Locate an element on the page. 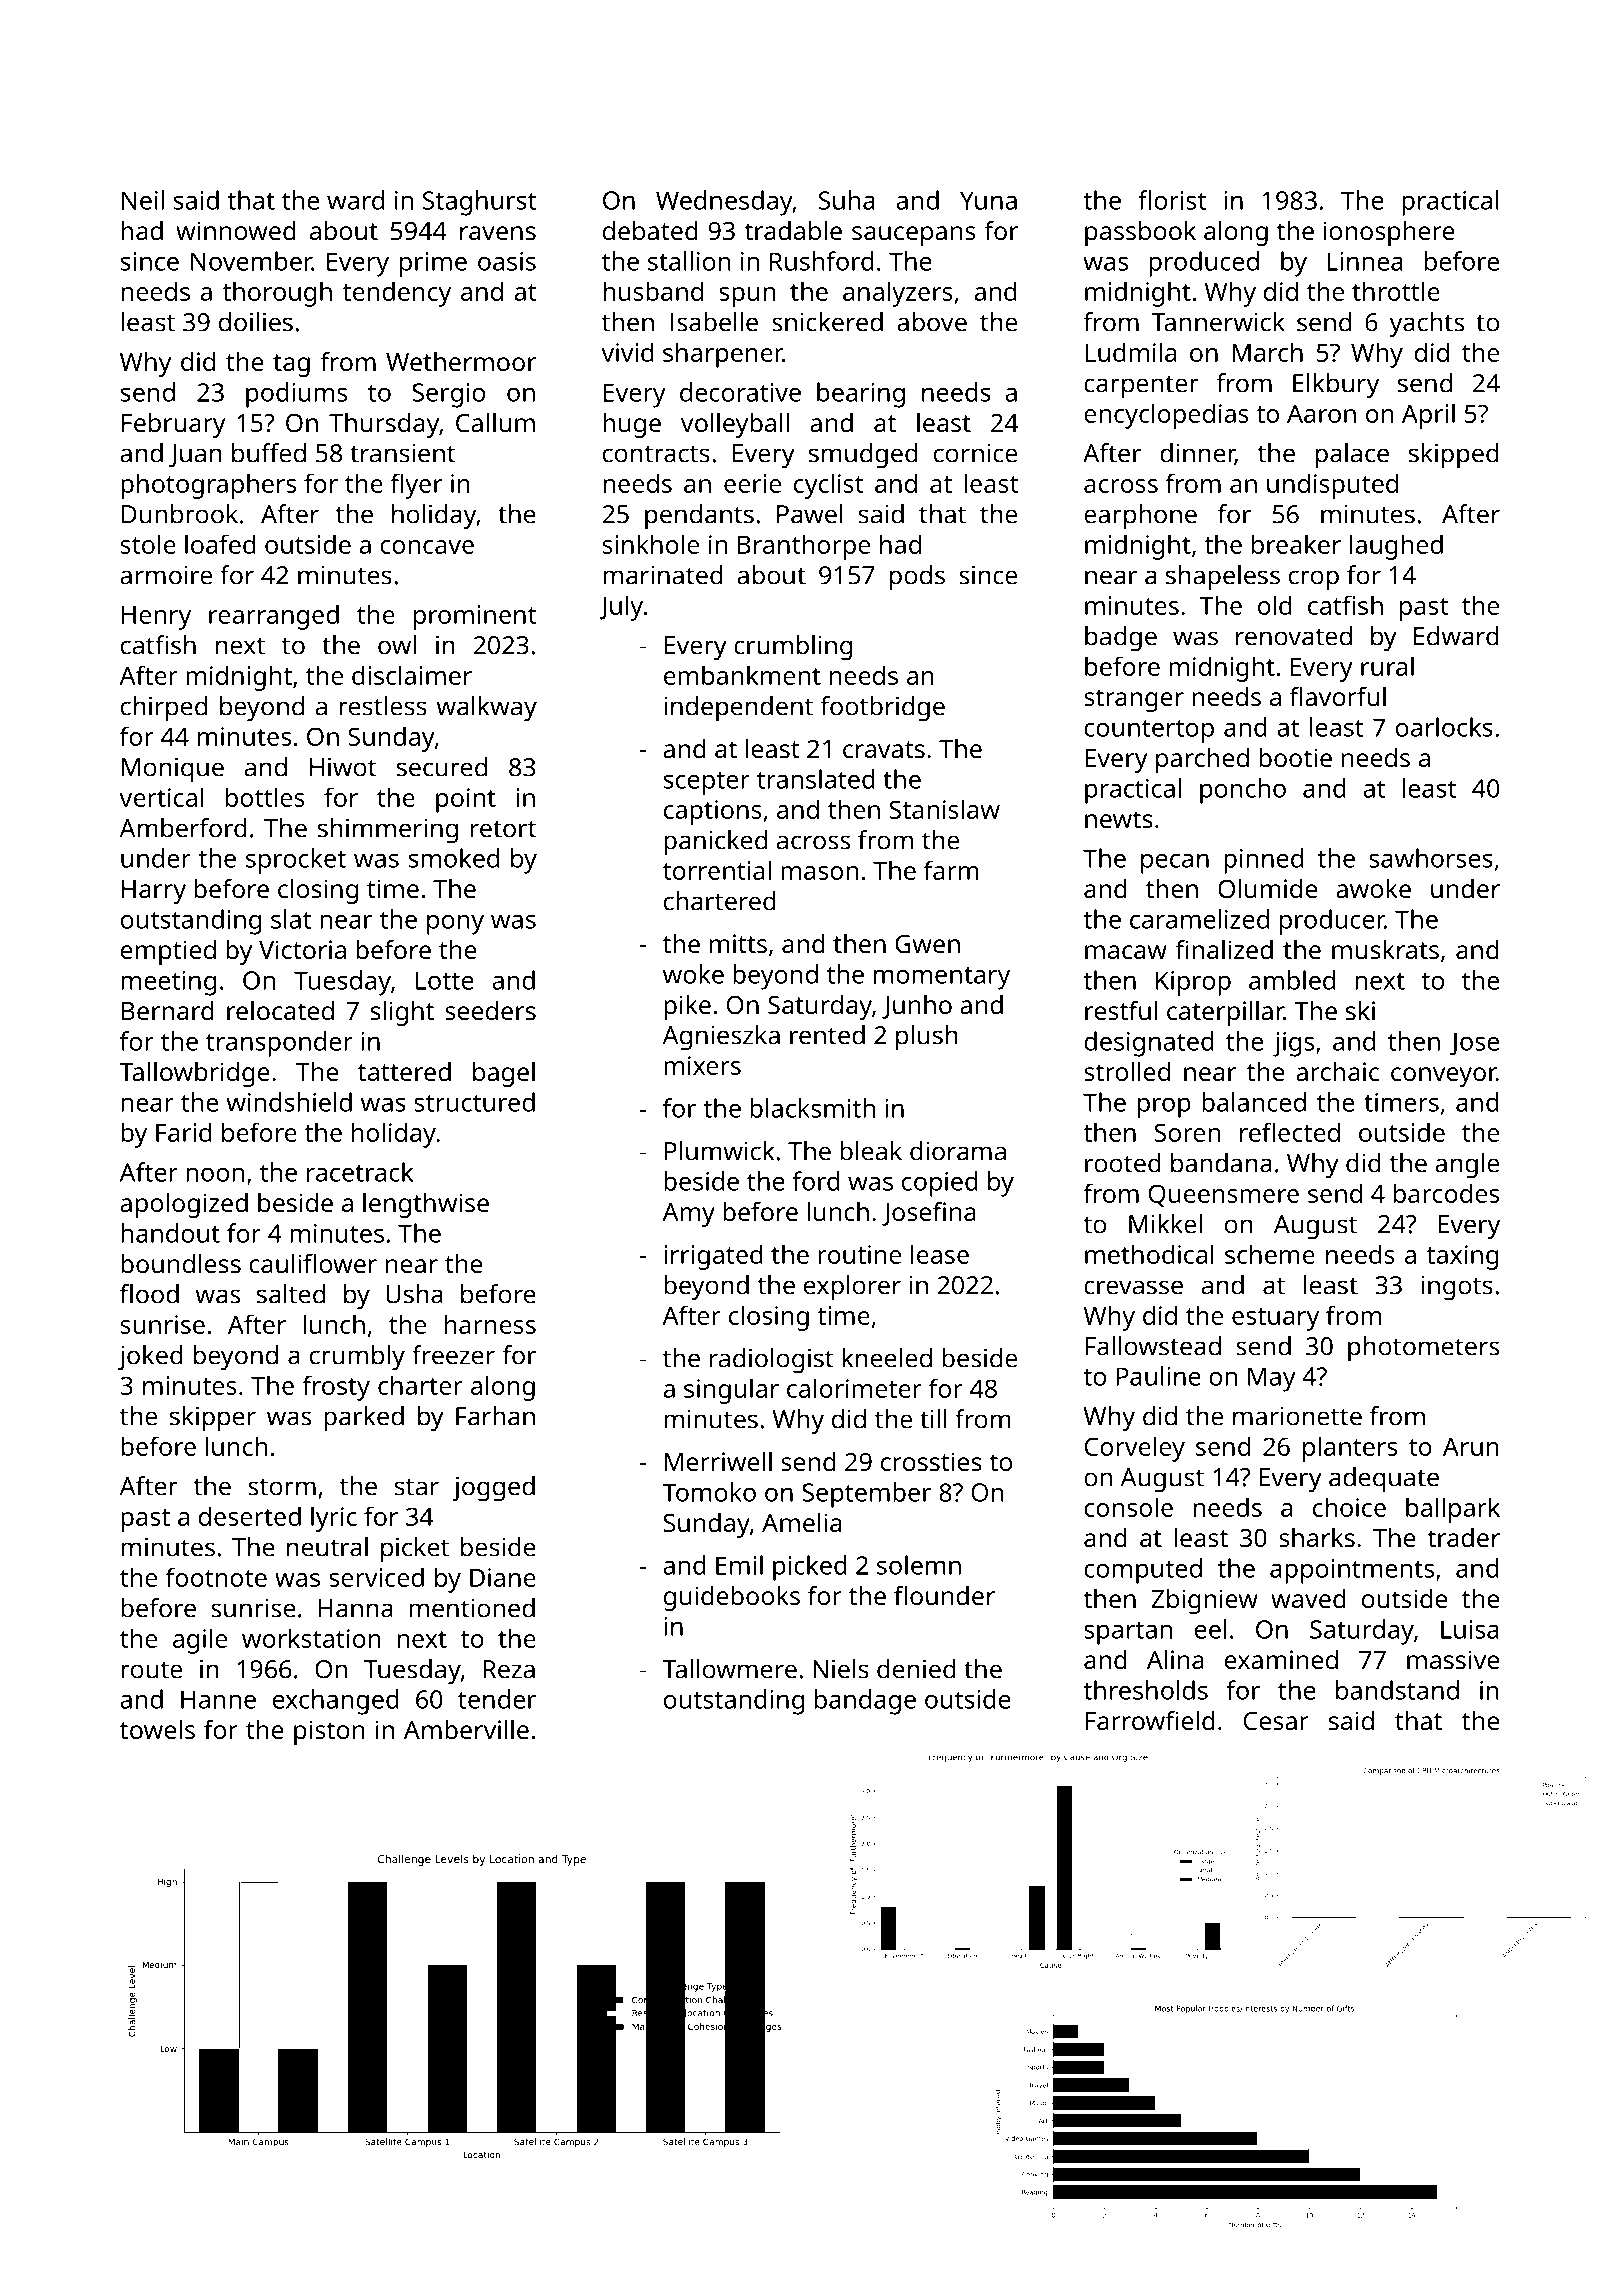 This image has height=2292, width=1620. skipper is located at coordinates (213, 1419).
